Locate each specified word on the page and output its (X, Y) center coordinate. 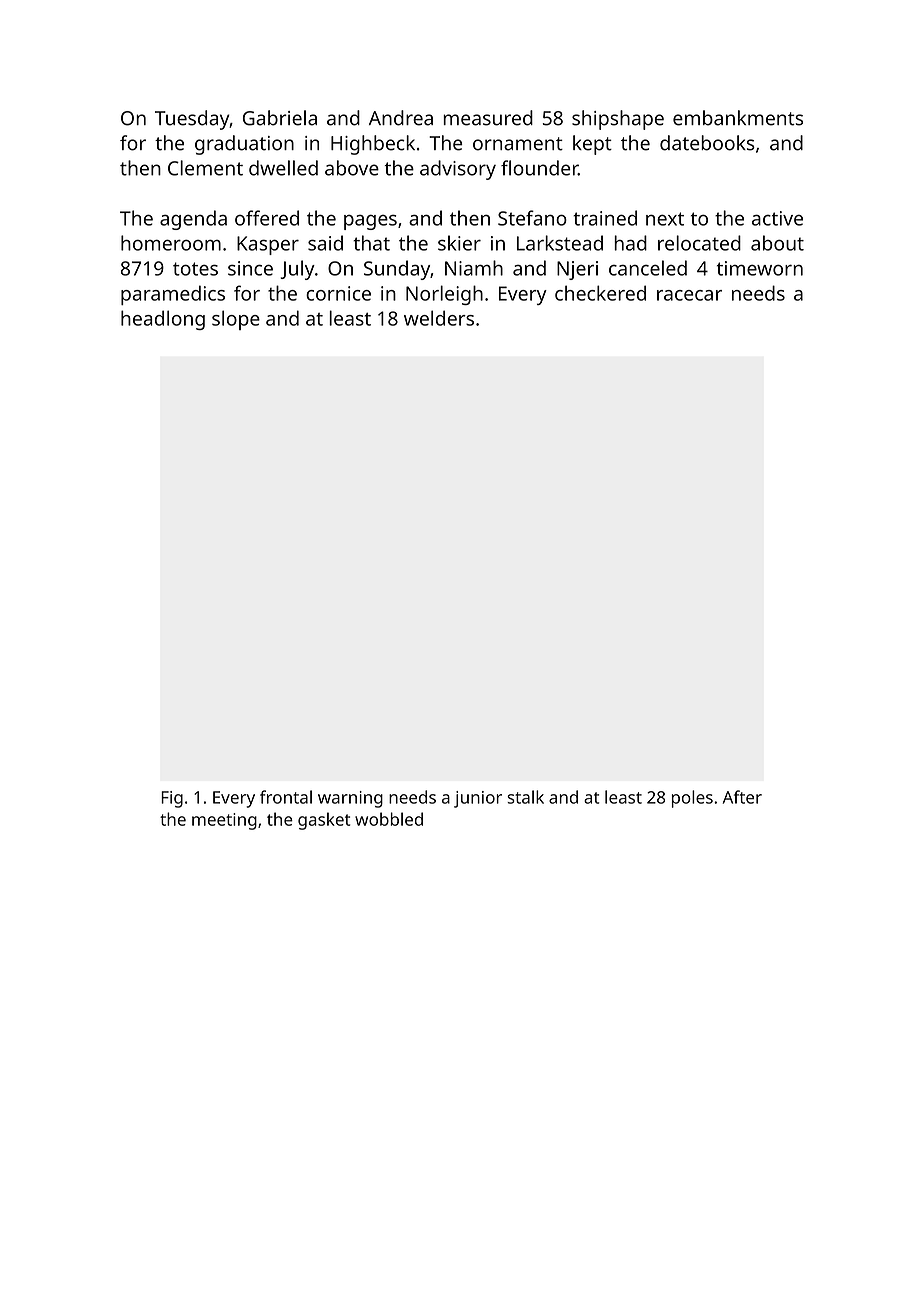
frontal (286, 797)
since (250, 268)
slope (236, 320)
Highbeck (373, 145)
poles (692, 799)
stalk (525, 797)
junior (478, 799)
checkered (600, 293)
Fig (172, 799)
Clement (205, 168)
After (742, 797)
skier (459, 243)
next (665, 219)
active (777, 218)
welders (439, 318)
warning (350, 799)
